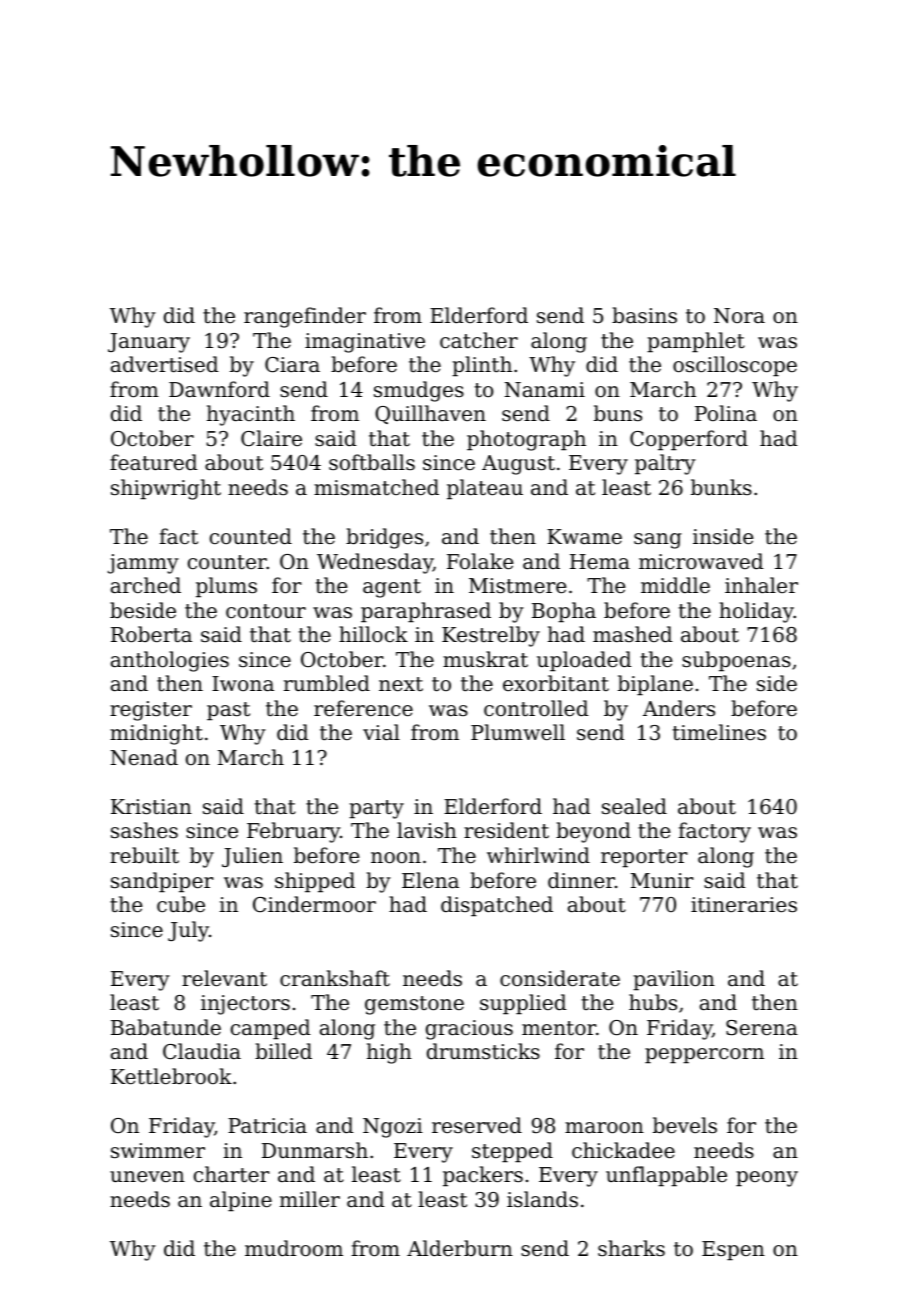 This page has width=908, height=1316. What do you see at coordinates (188, 931) in the page?
I see `July` at bounding box center [188, 931].
